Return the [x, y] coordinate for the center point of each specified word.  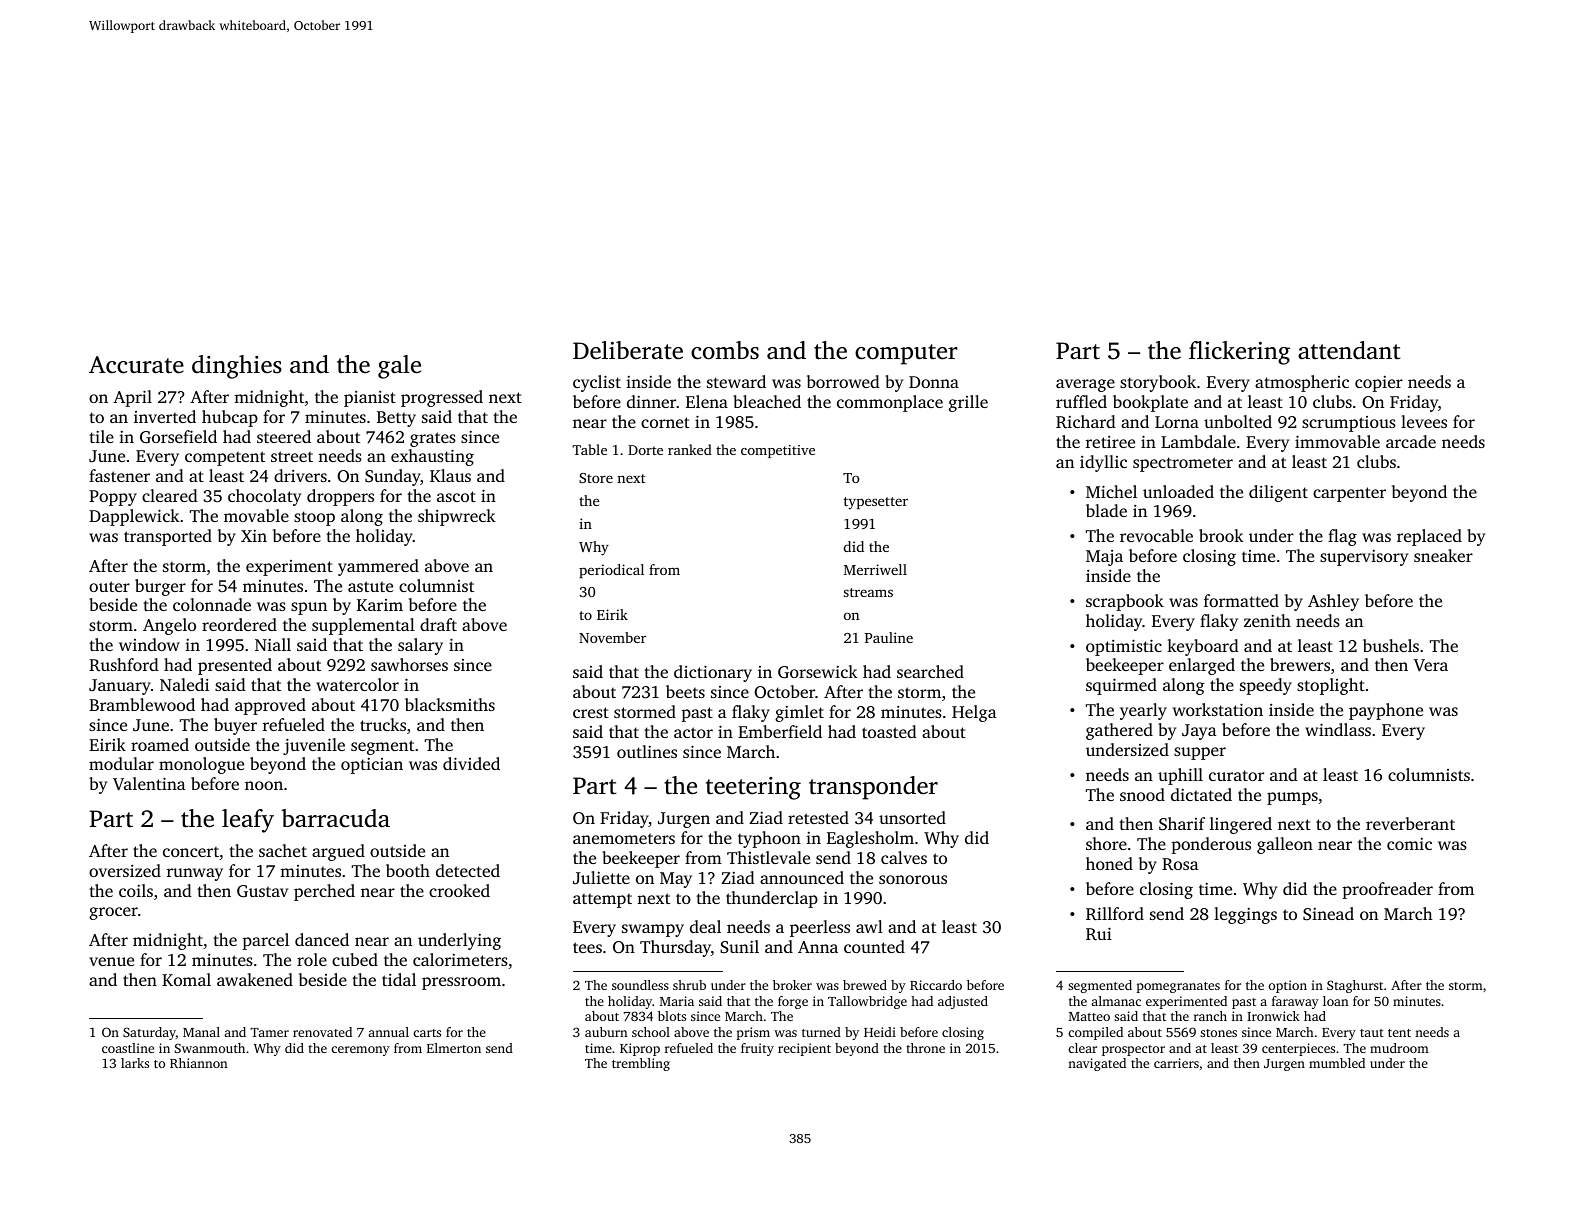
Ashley [1333, 602]
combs [725, 350]
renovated [322, 1032]
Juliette [601, 877]
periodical [611, 571]
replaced [1429, 537]
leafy [248, 821]
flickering [1239, 353]
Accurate [136, 365]
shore [1106, 843]
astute [370, 586]
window [149, 644]
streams [868, 592]
